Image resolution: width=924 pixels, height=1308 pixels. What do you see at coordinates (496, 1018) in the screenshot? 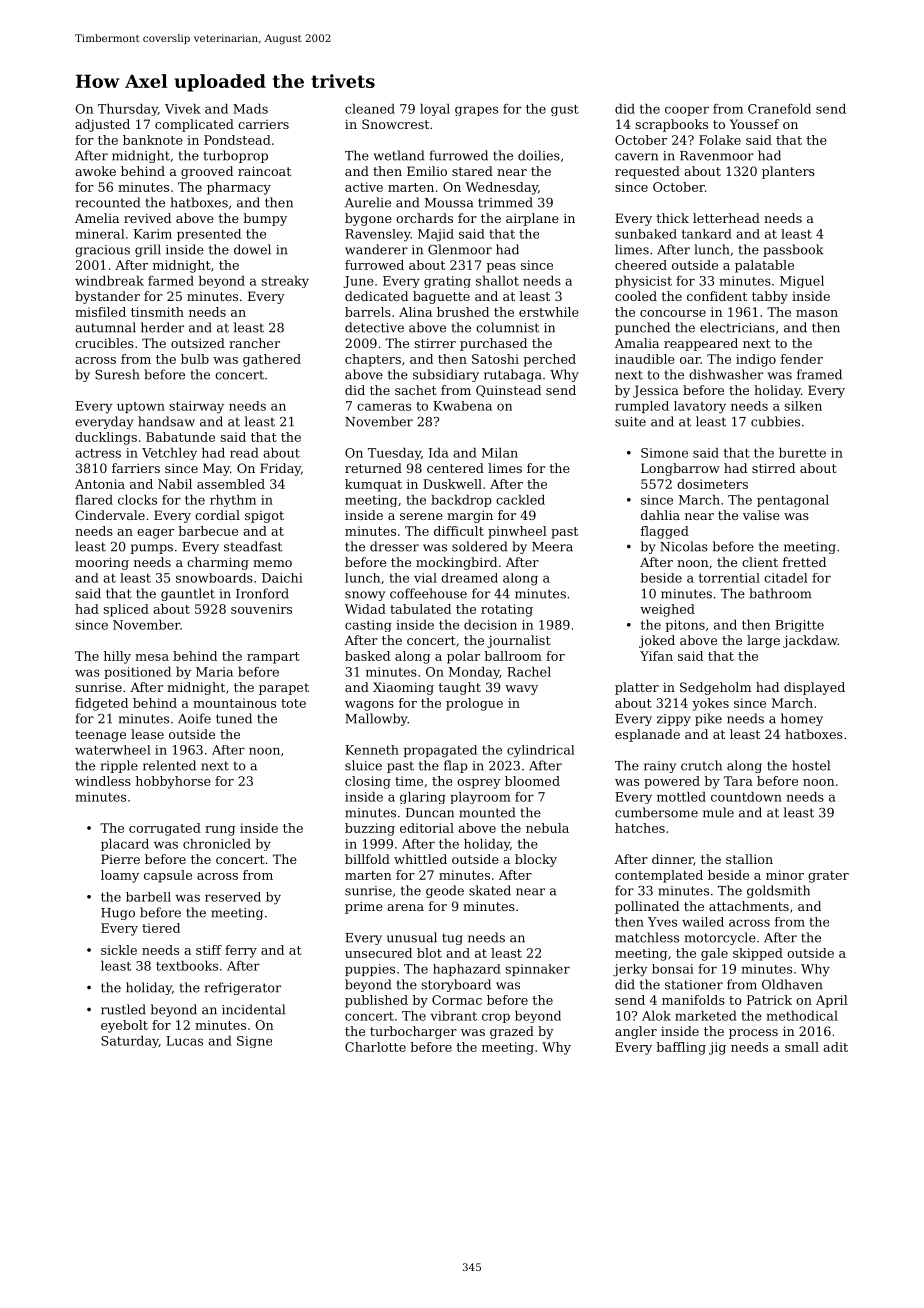
I see `crop` at bounding box center [496, 1018].
